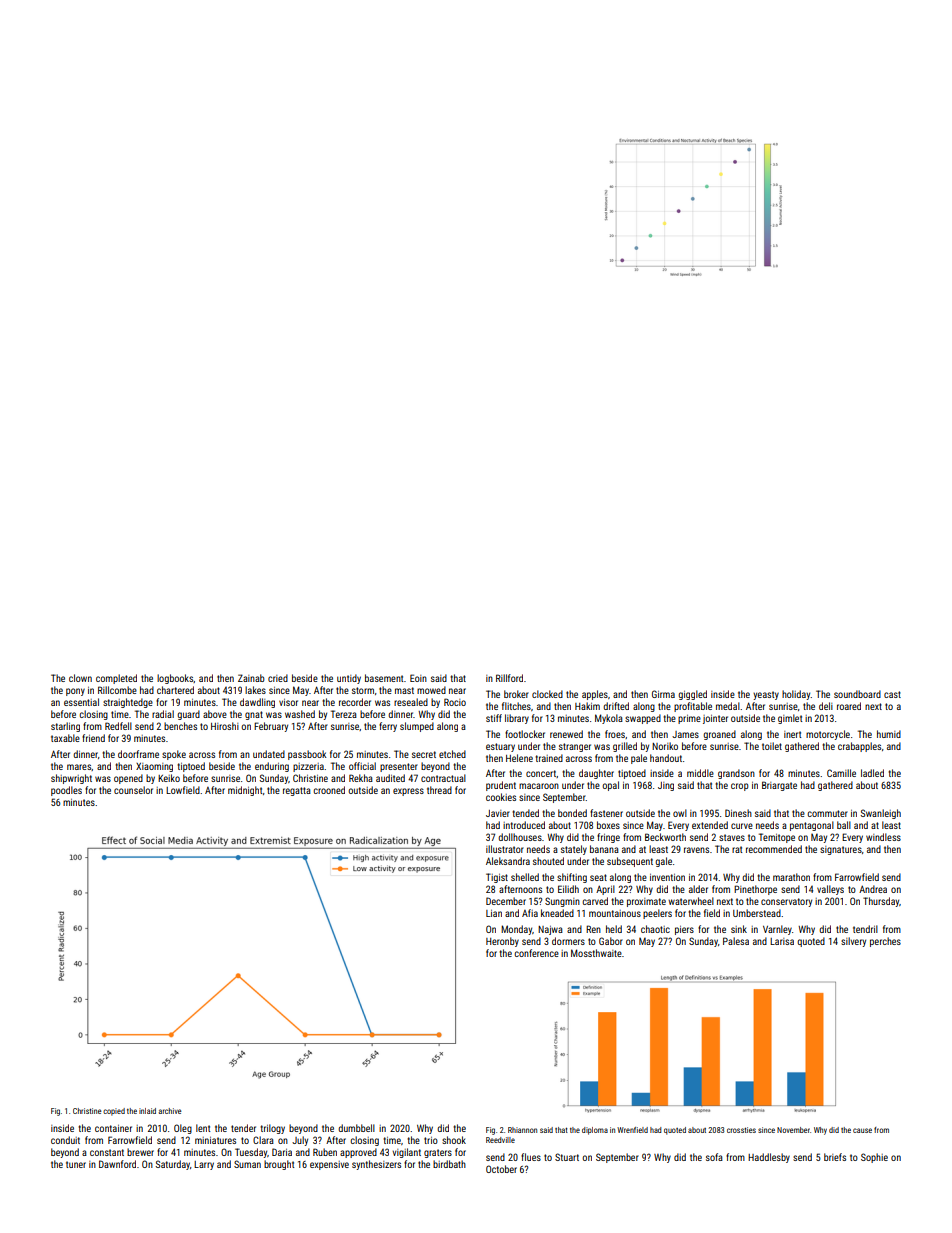  Describe the element at coordinates (494, 913) in the screenshot. I see `Lian` at that location.
